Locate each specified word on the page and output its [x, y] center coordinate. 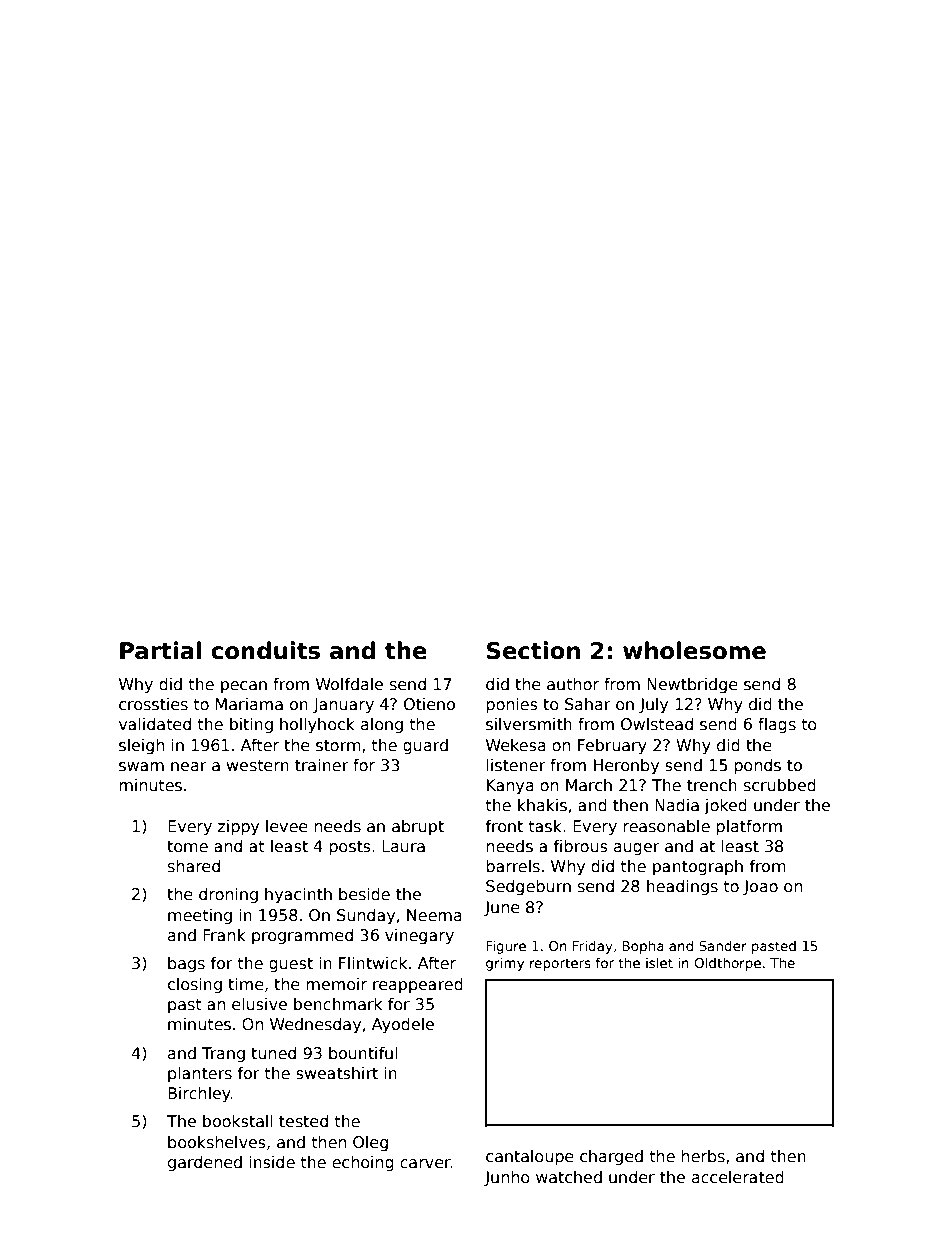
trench [712, 785]
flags [777, 725]
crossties [153, 704]
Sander [723, 945]
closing [195, 985]
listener [516, 765]
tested [303, 1121]
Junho [507, 1178]
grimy [505, 964]
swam [141, 767]
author [573, 684]
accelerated [738, 1177]
